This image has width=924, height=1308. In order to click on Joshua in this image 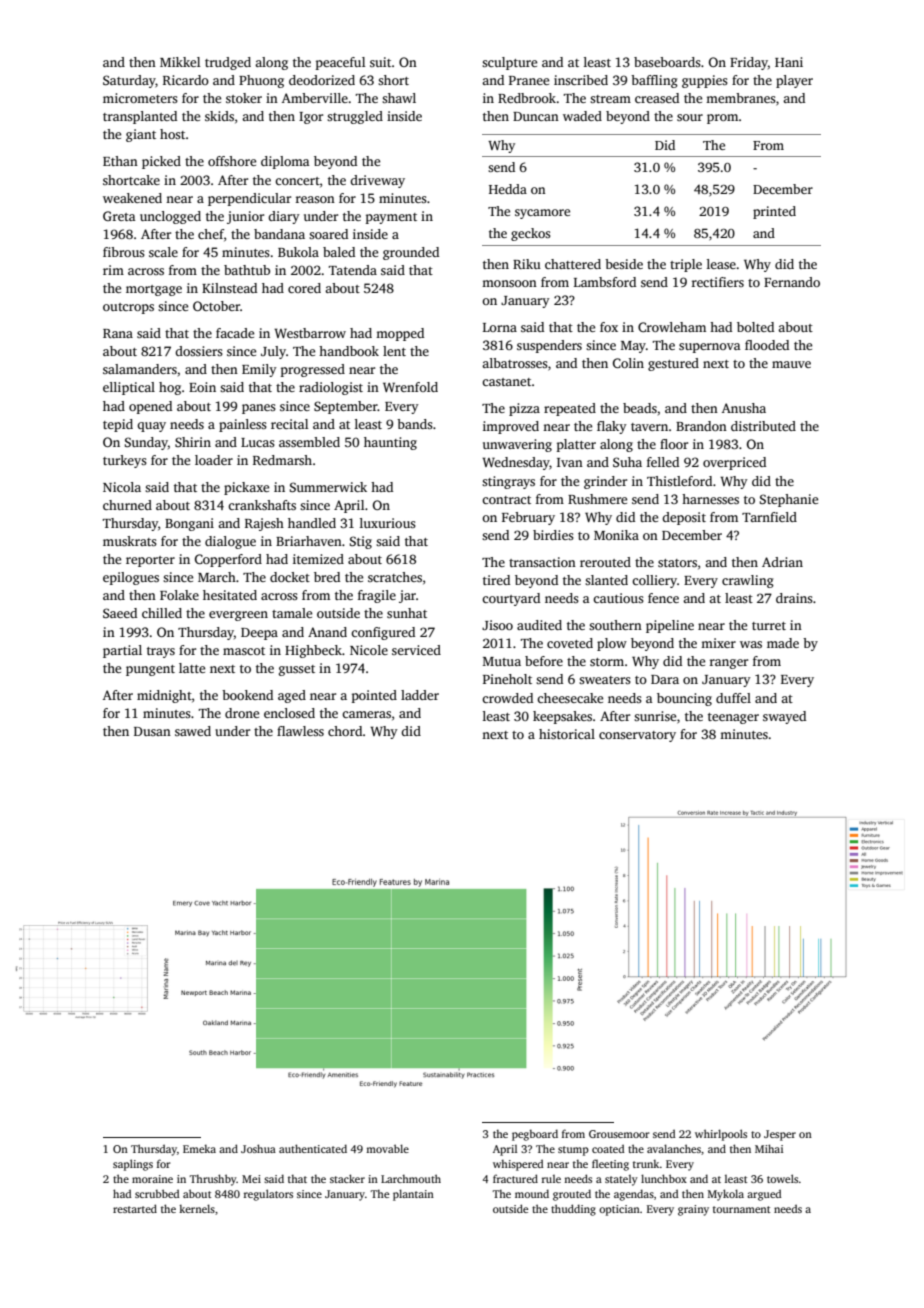, I will do `click(258, 1148)`.
